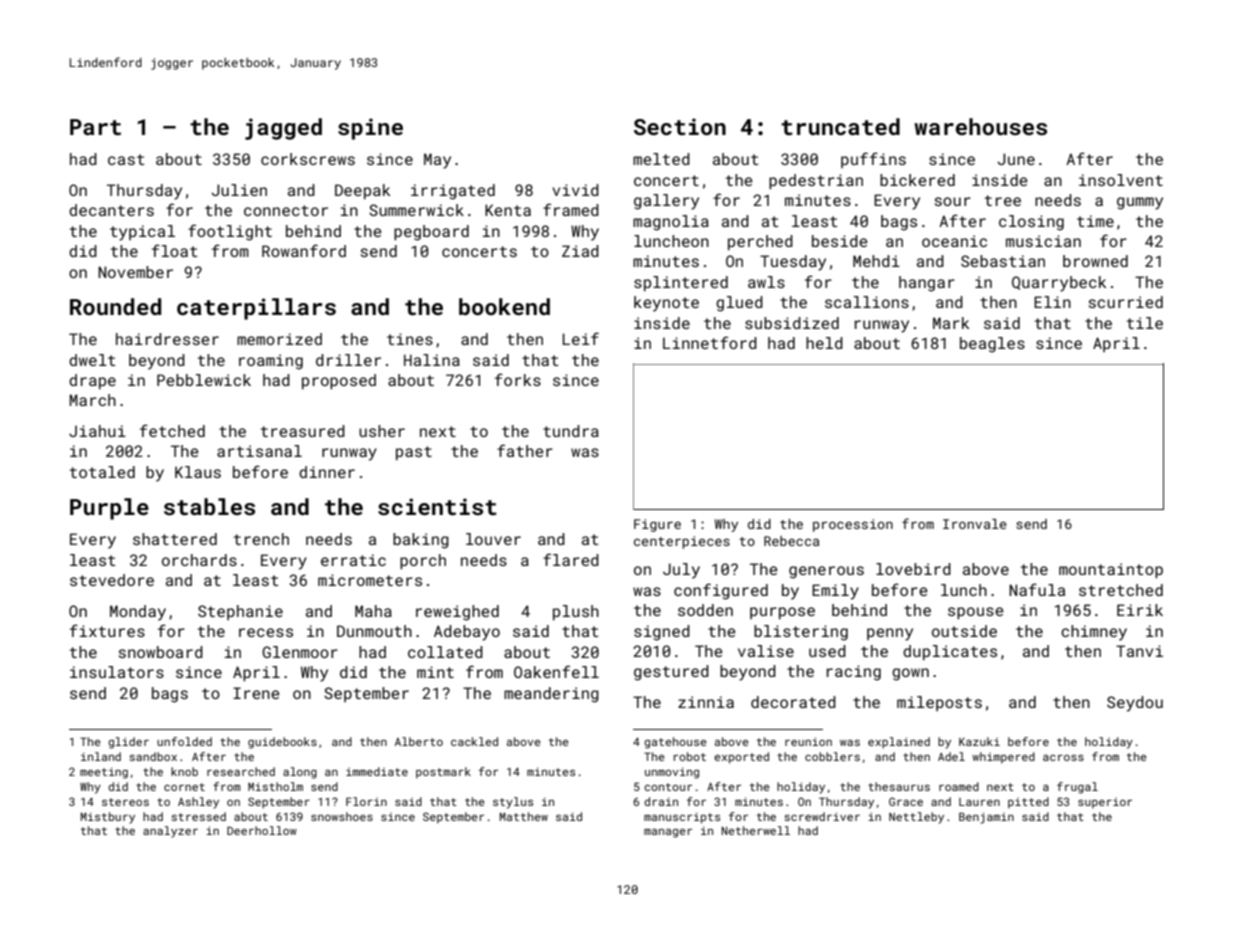 Image resolution: width=1233 pixels, height=952 pixels. What do you see at coordinates (680, 126) in the page?
I see `Section` at bounding box center [680, 126].
